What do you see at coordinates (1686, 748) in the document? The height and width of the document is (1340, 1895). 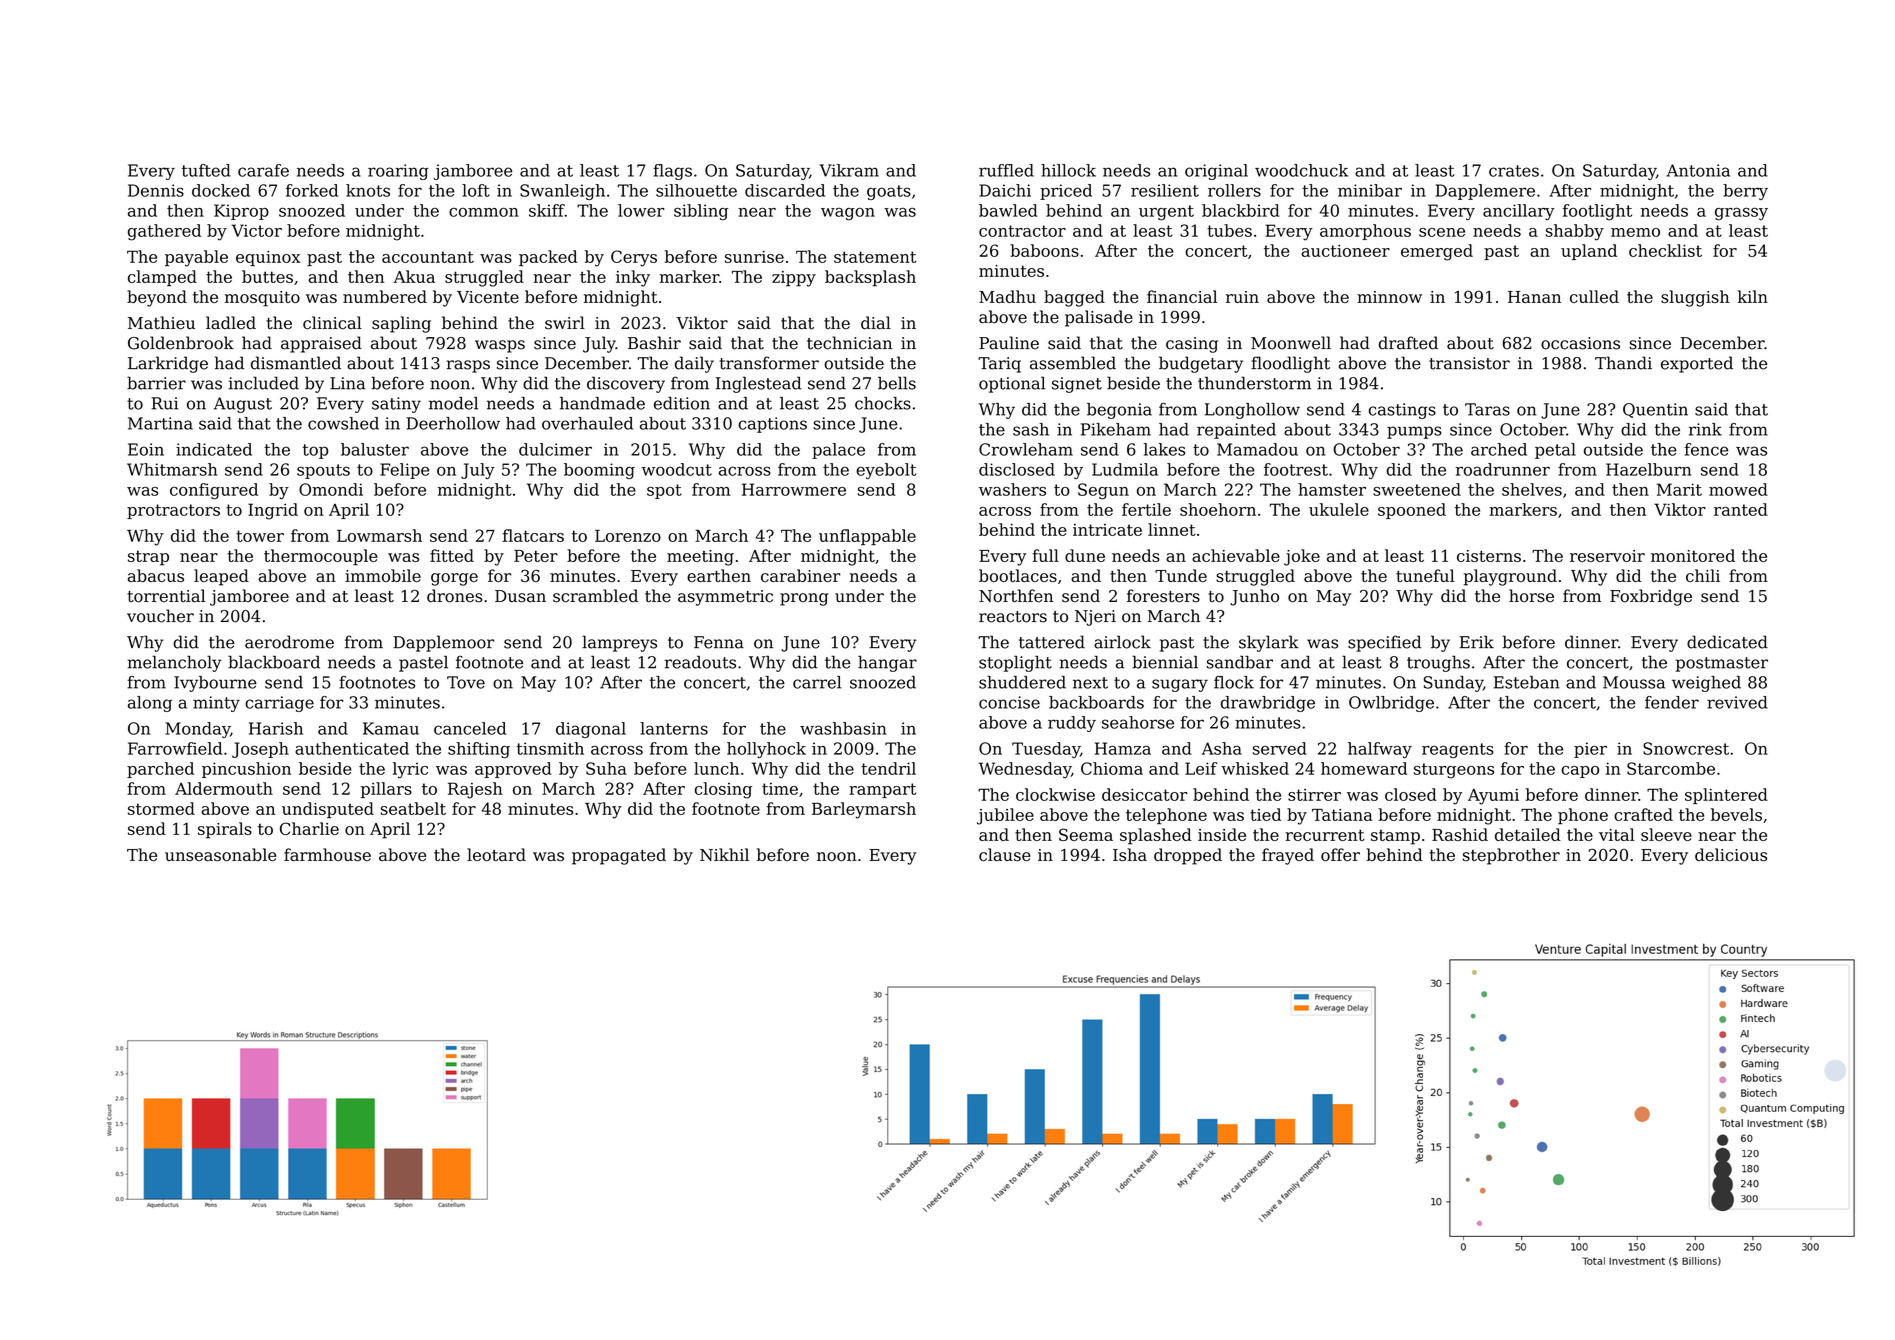 I see `Snowcrest` at bounding box center [1686, 748].
